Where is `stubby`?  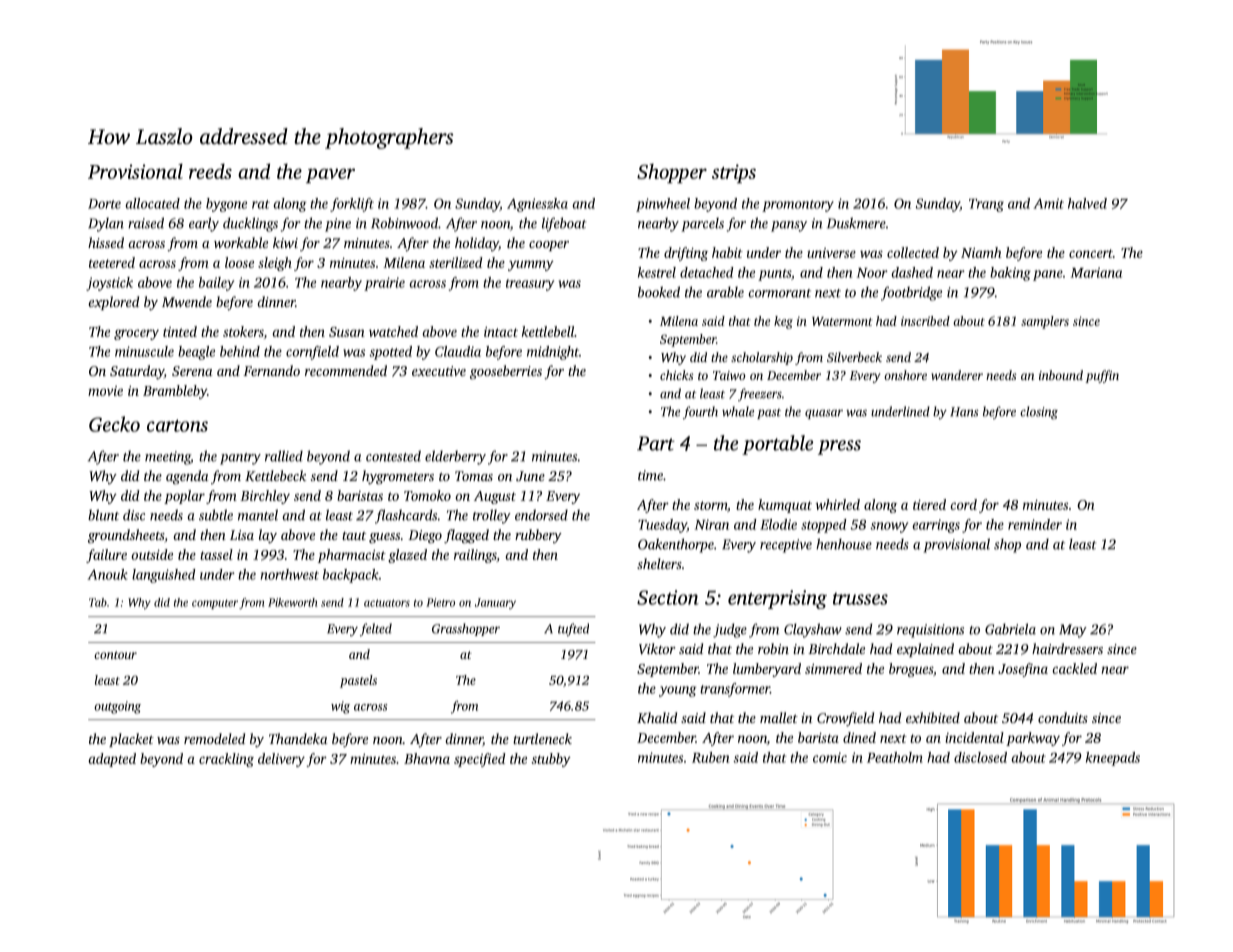
stubby is located at coordinates (551, 760).
